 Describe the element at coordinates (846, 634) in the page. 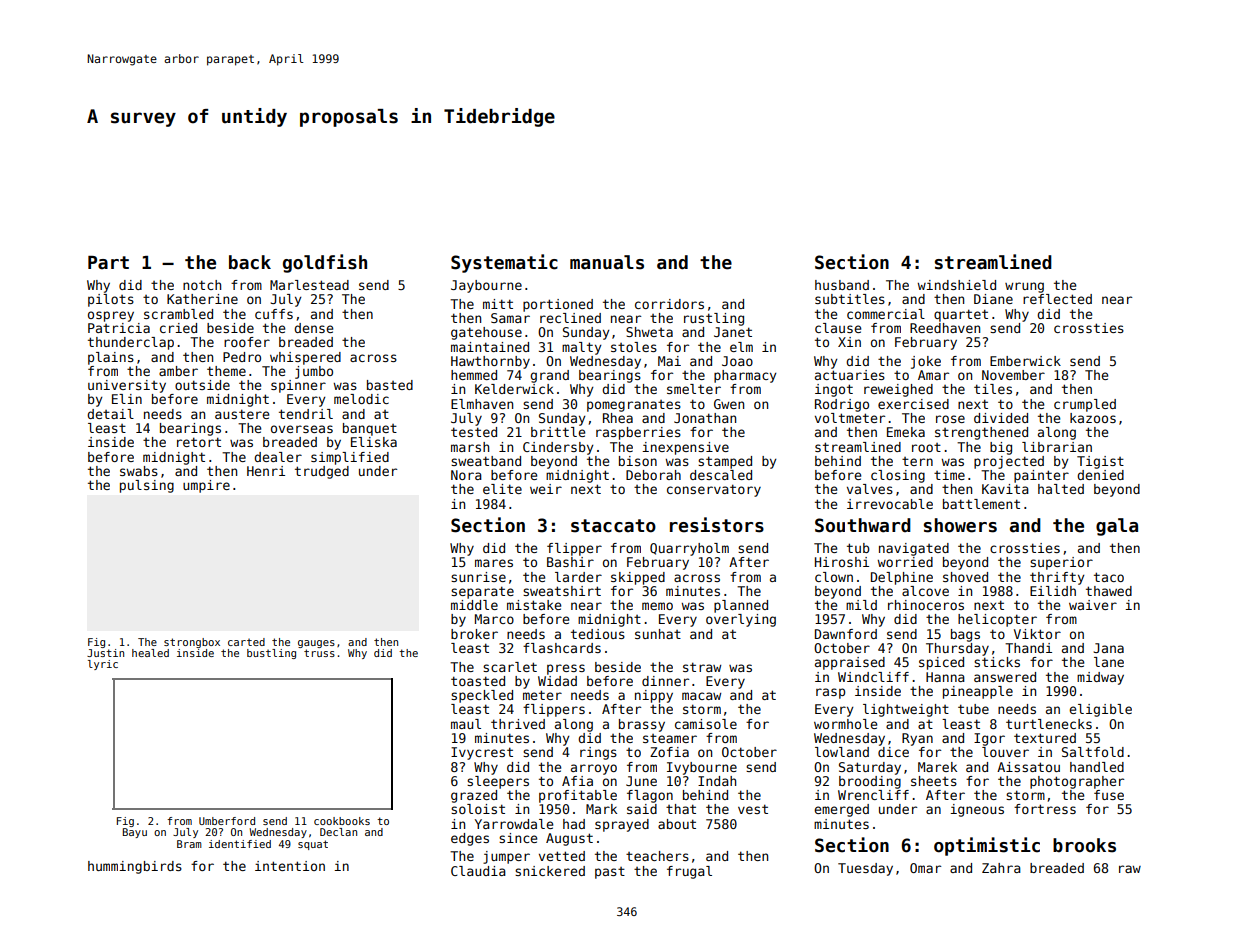

I see `Dawnford` at that location.
